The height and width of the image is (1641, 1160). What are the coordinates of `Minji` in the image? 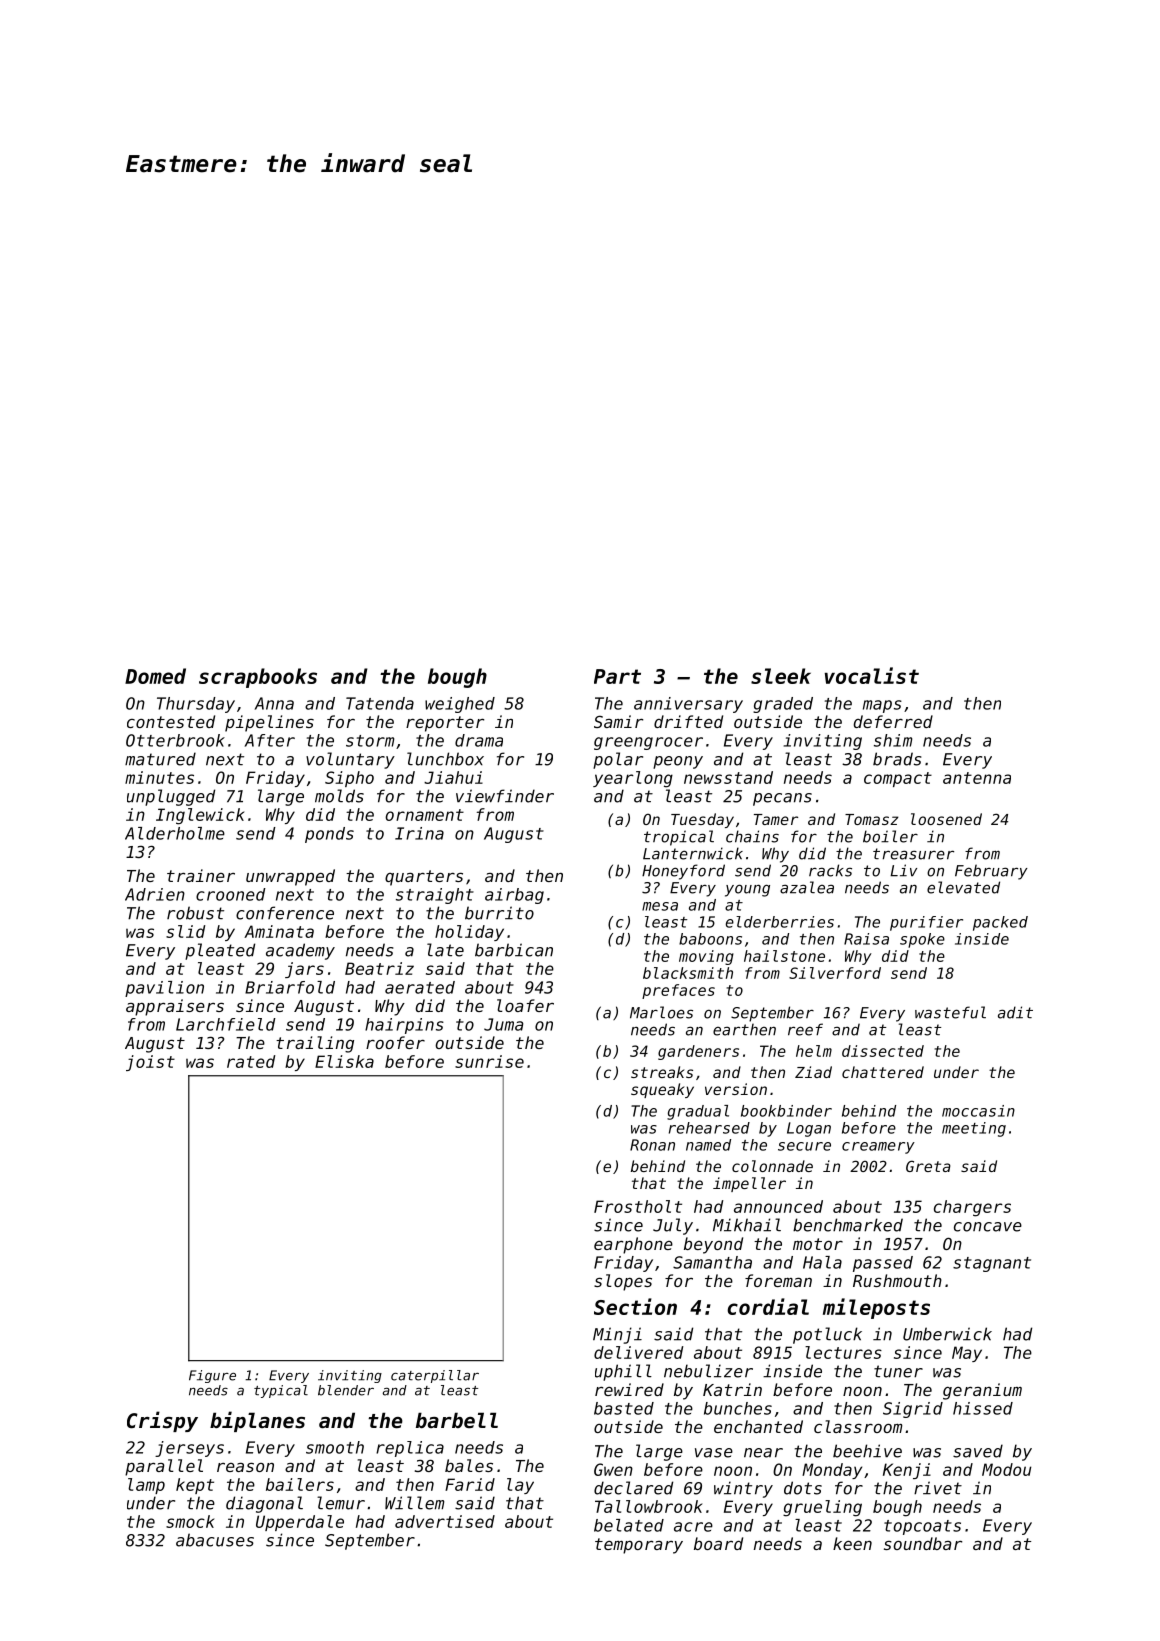 It's located at (617, 1335).
